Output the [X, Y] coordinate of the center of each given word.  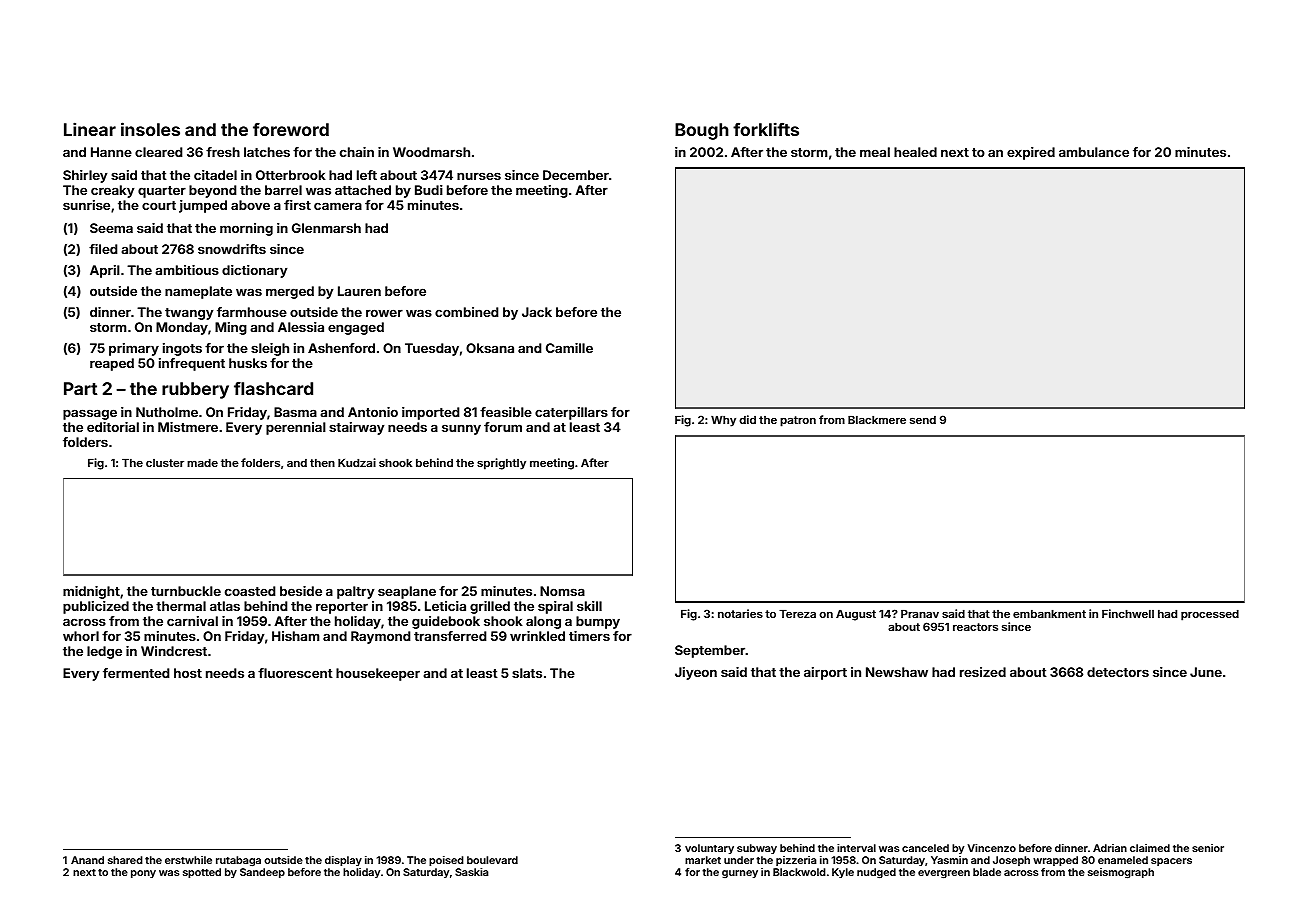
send [923, 420]
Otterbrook [291, 175]
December [576, 175]
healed [915, 152]
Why [723, 421]
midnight [91, 592]
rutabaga [238, 861]
